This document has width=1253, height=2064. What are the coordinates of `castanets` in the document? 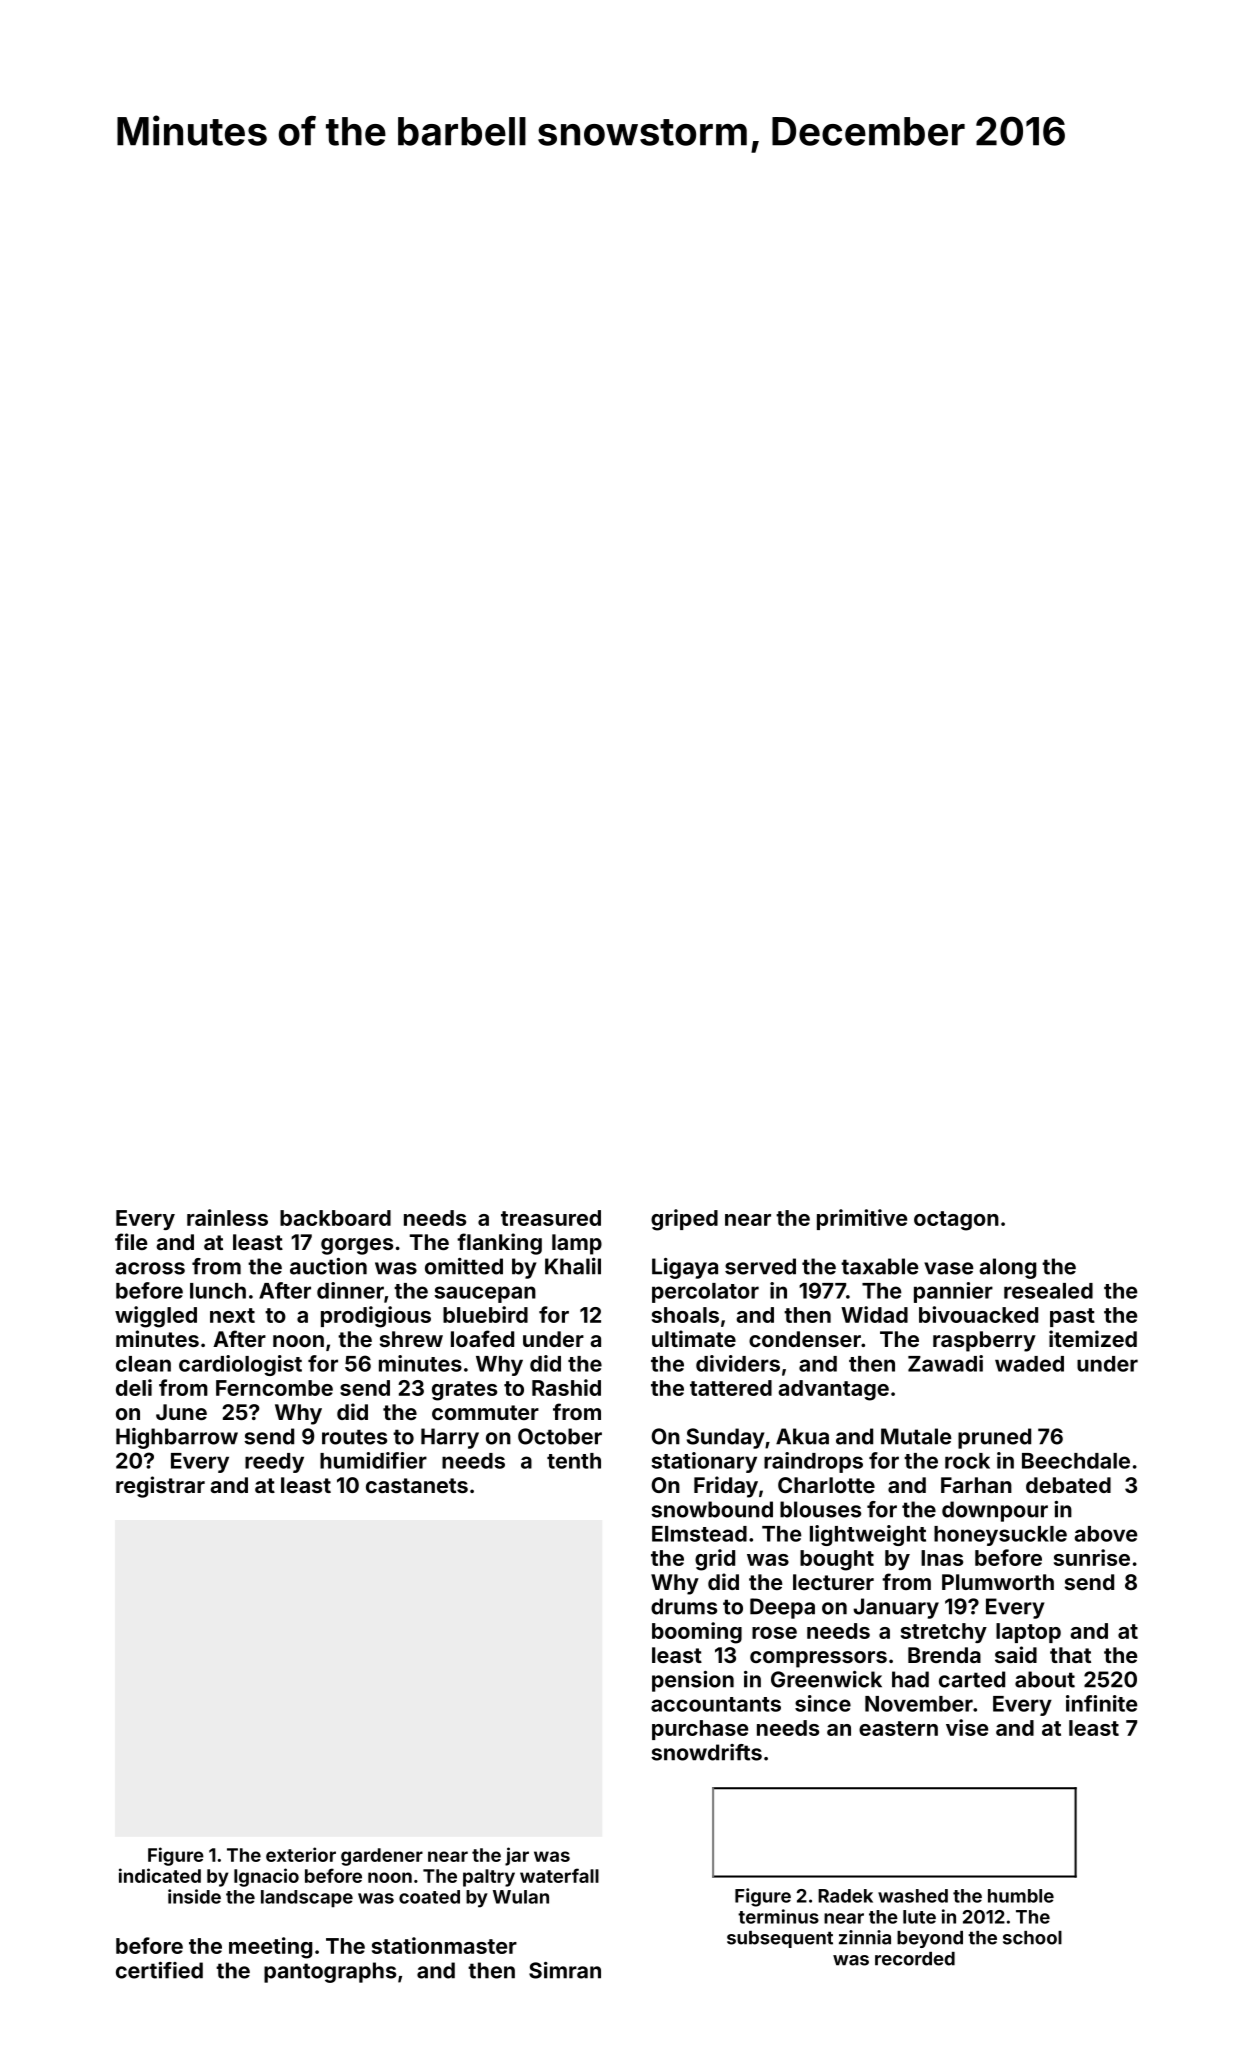 It's located at (417, 1485).
